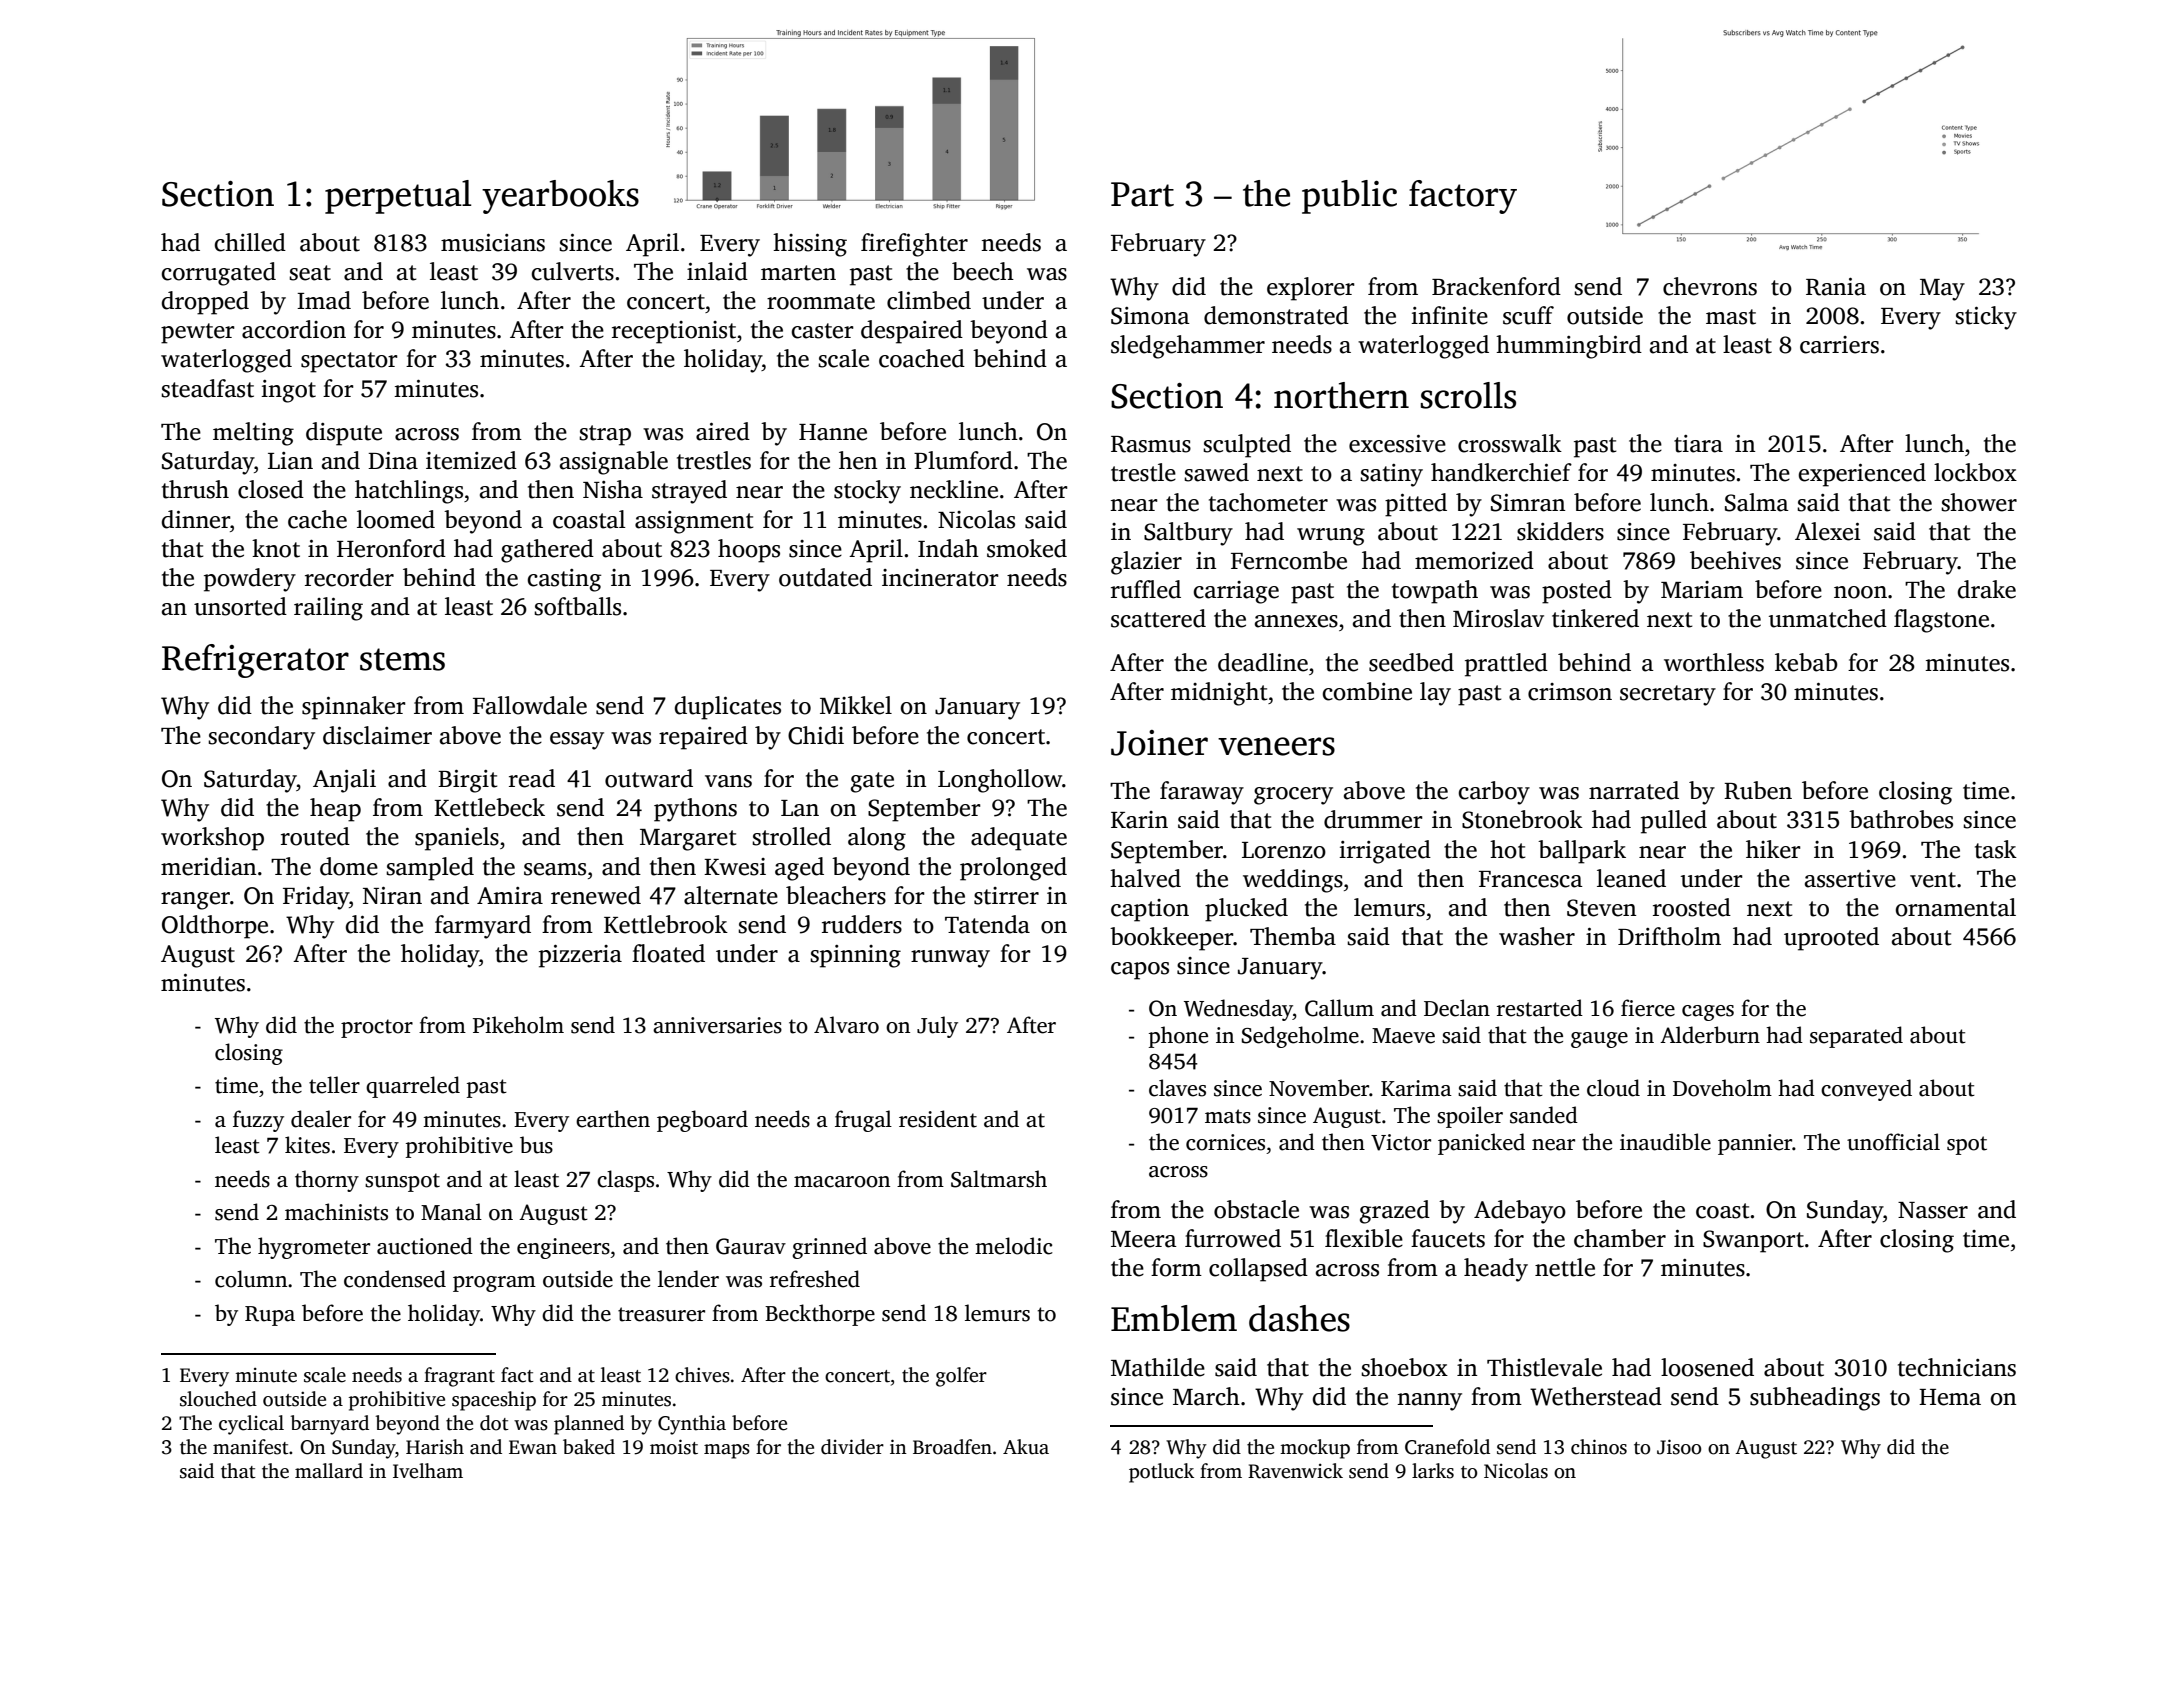 The image size is (2178, 1683). I want to click on beehives, so click(1735, 560).
